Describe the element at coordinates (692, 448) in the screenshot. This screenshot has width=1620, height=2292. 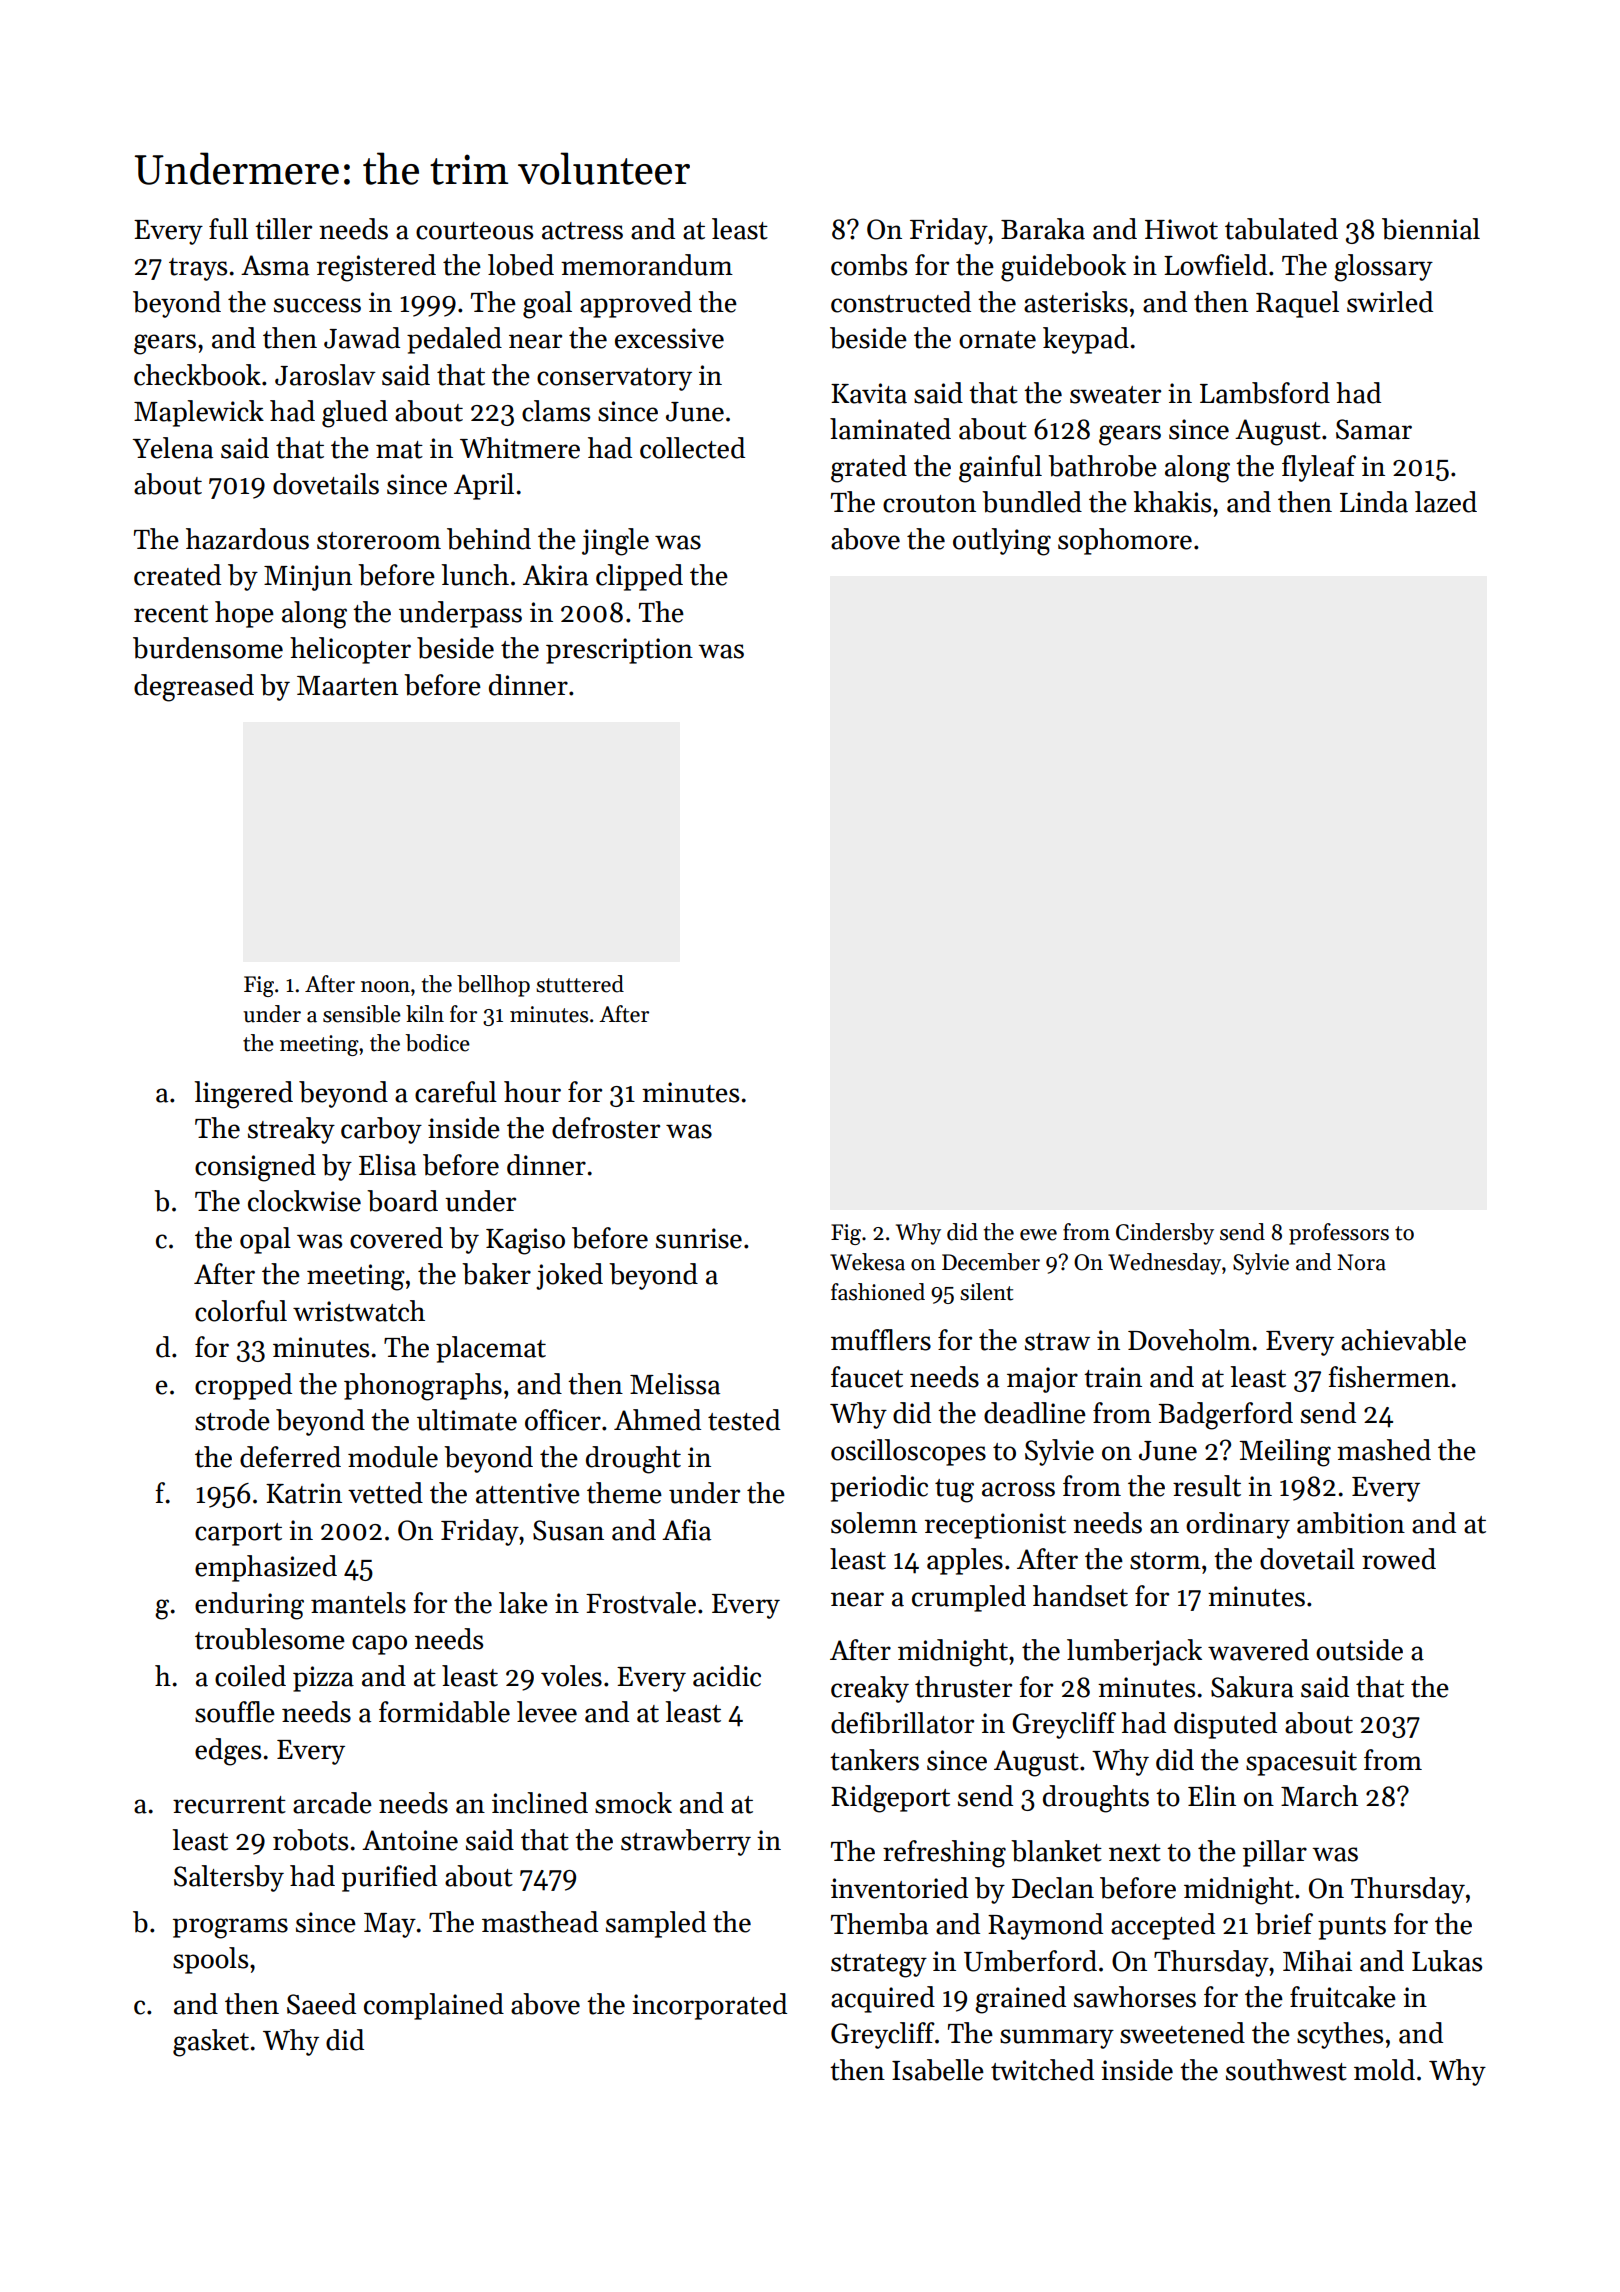
I see `collected` at that location.
